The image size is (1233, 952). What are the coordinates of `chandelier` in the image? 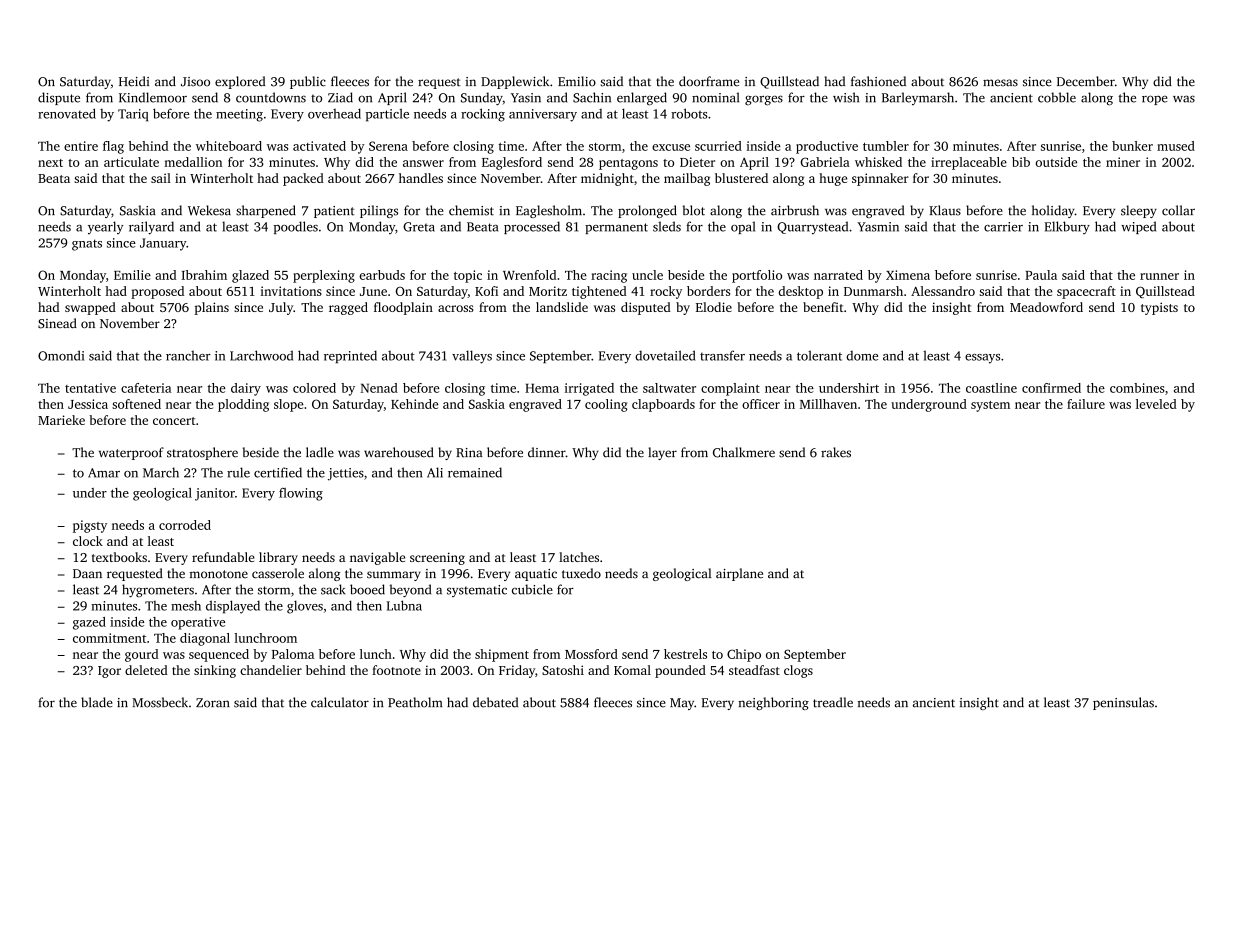 It's located at (271, 670).
